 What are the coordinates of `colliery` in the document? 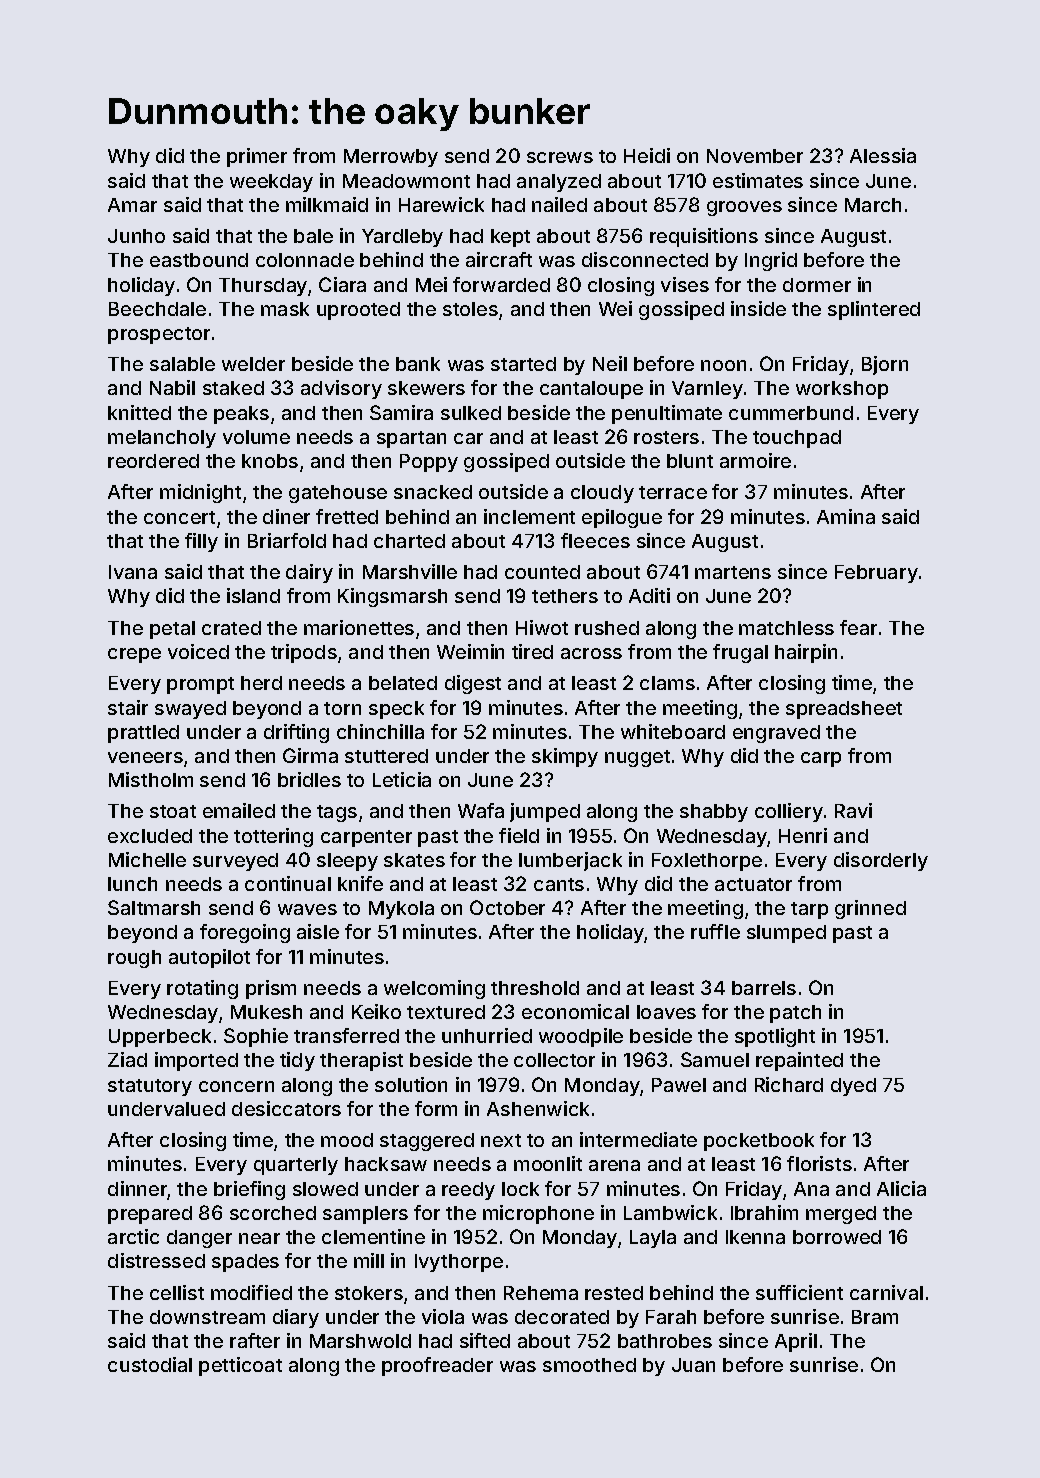 It's located at (789, 812).
